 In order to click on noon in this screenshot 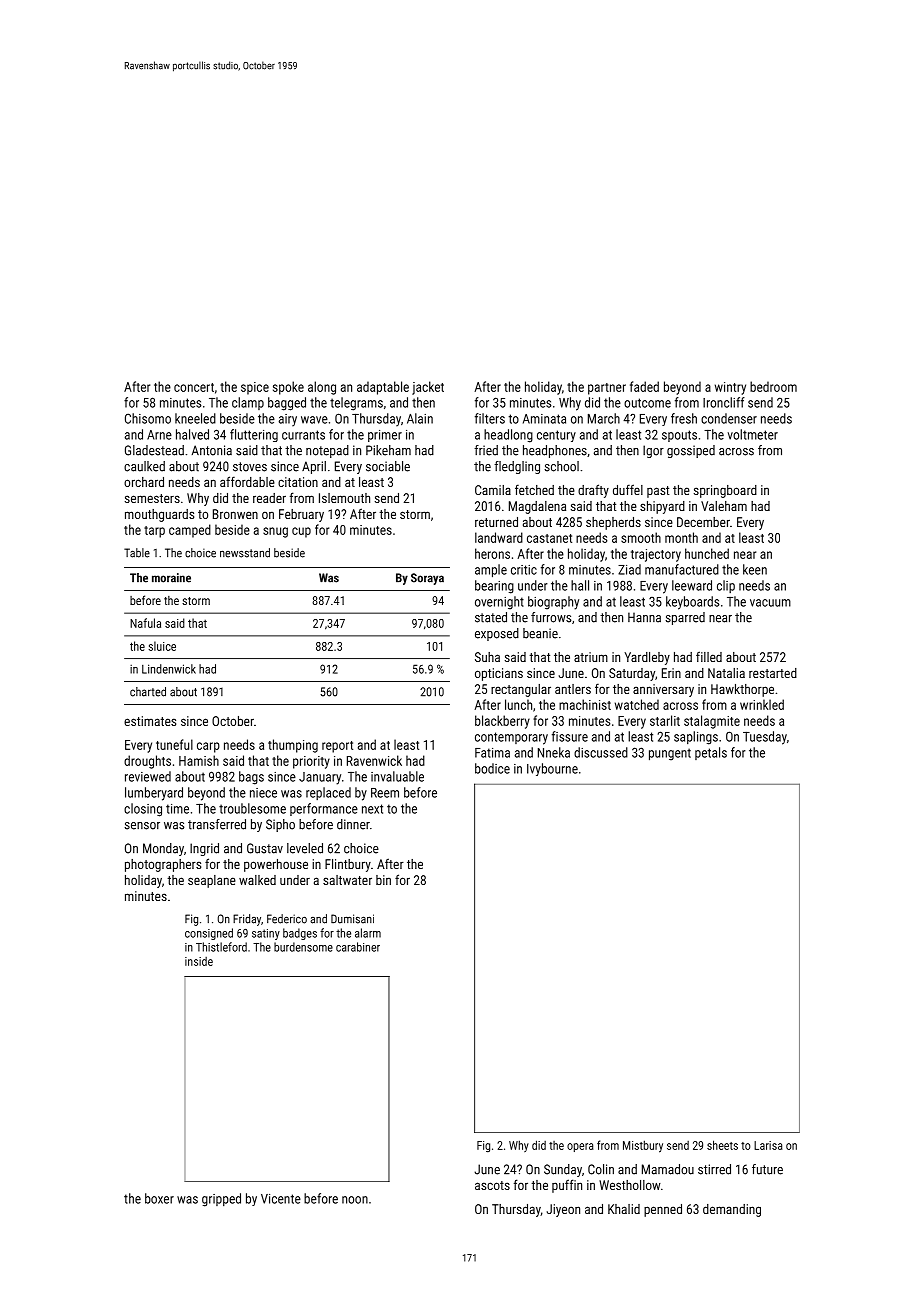, I will do `click(355, 1200)`.
